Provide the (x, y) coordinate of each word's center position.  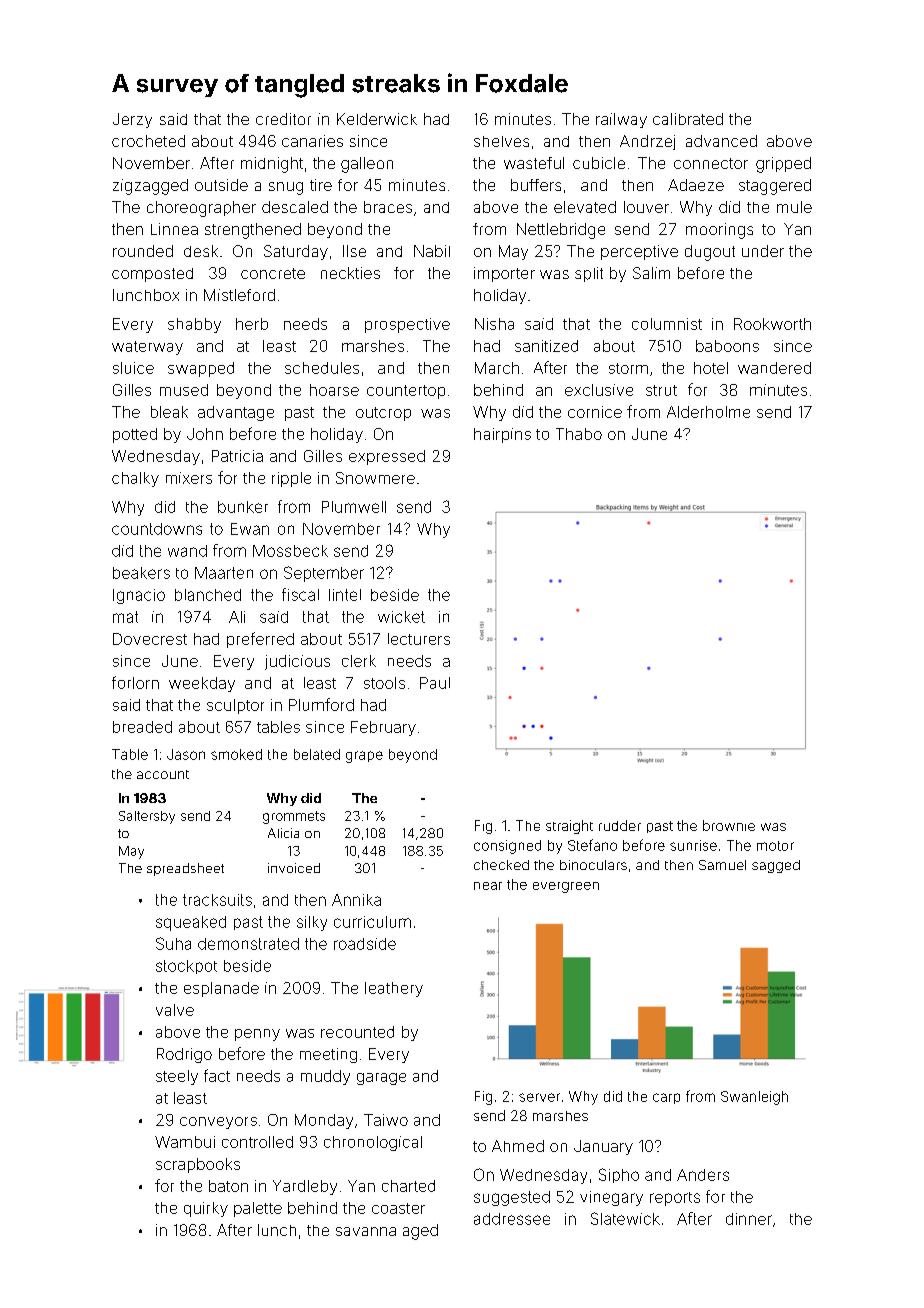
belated (317, 754)
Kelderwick (377, 119)
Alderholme (708, 412)
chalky (135, 479)
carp (666, 1098)
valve (175, 1010)
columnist (667, 324)
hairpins (502, 435)
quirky (206, 1209)
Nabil (432, 251)
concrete (273, 273)
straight (569, 827)
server (539, 1097)
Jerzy (132, 120)
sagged (776, 866)
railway (621, 120)
